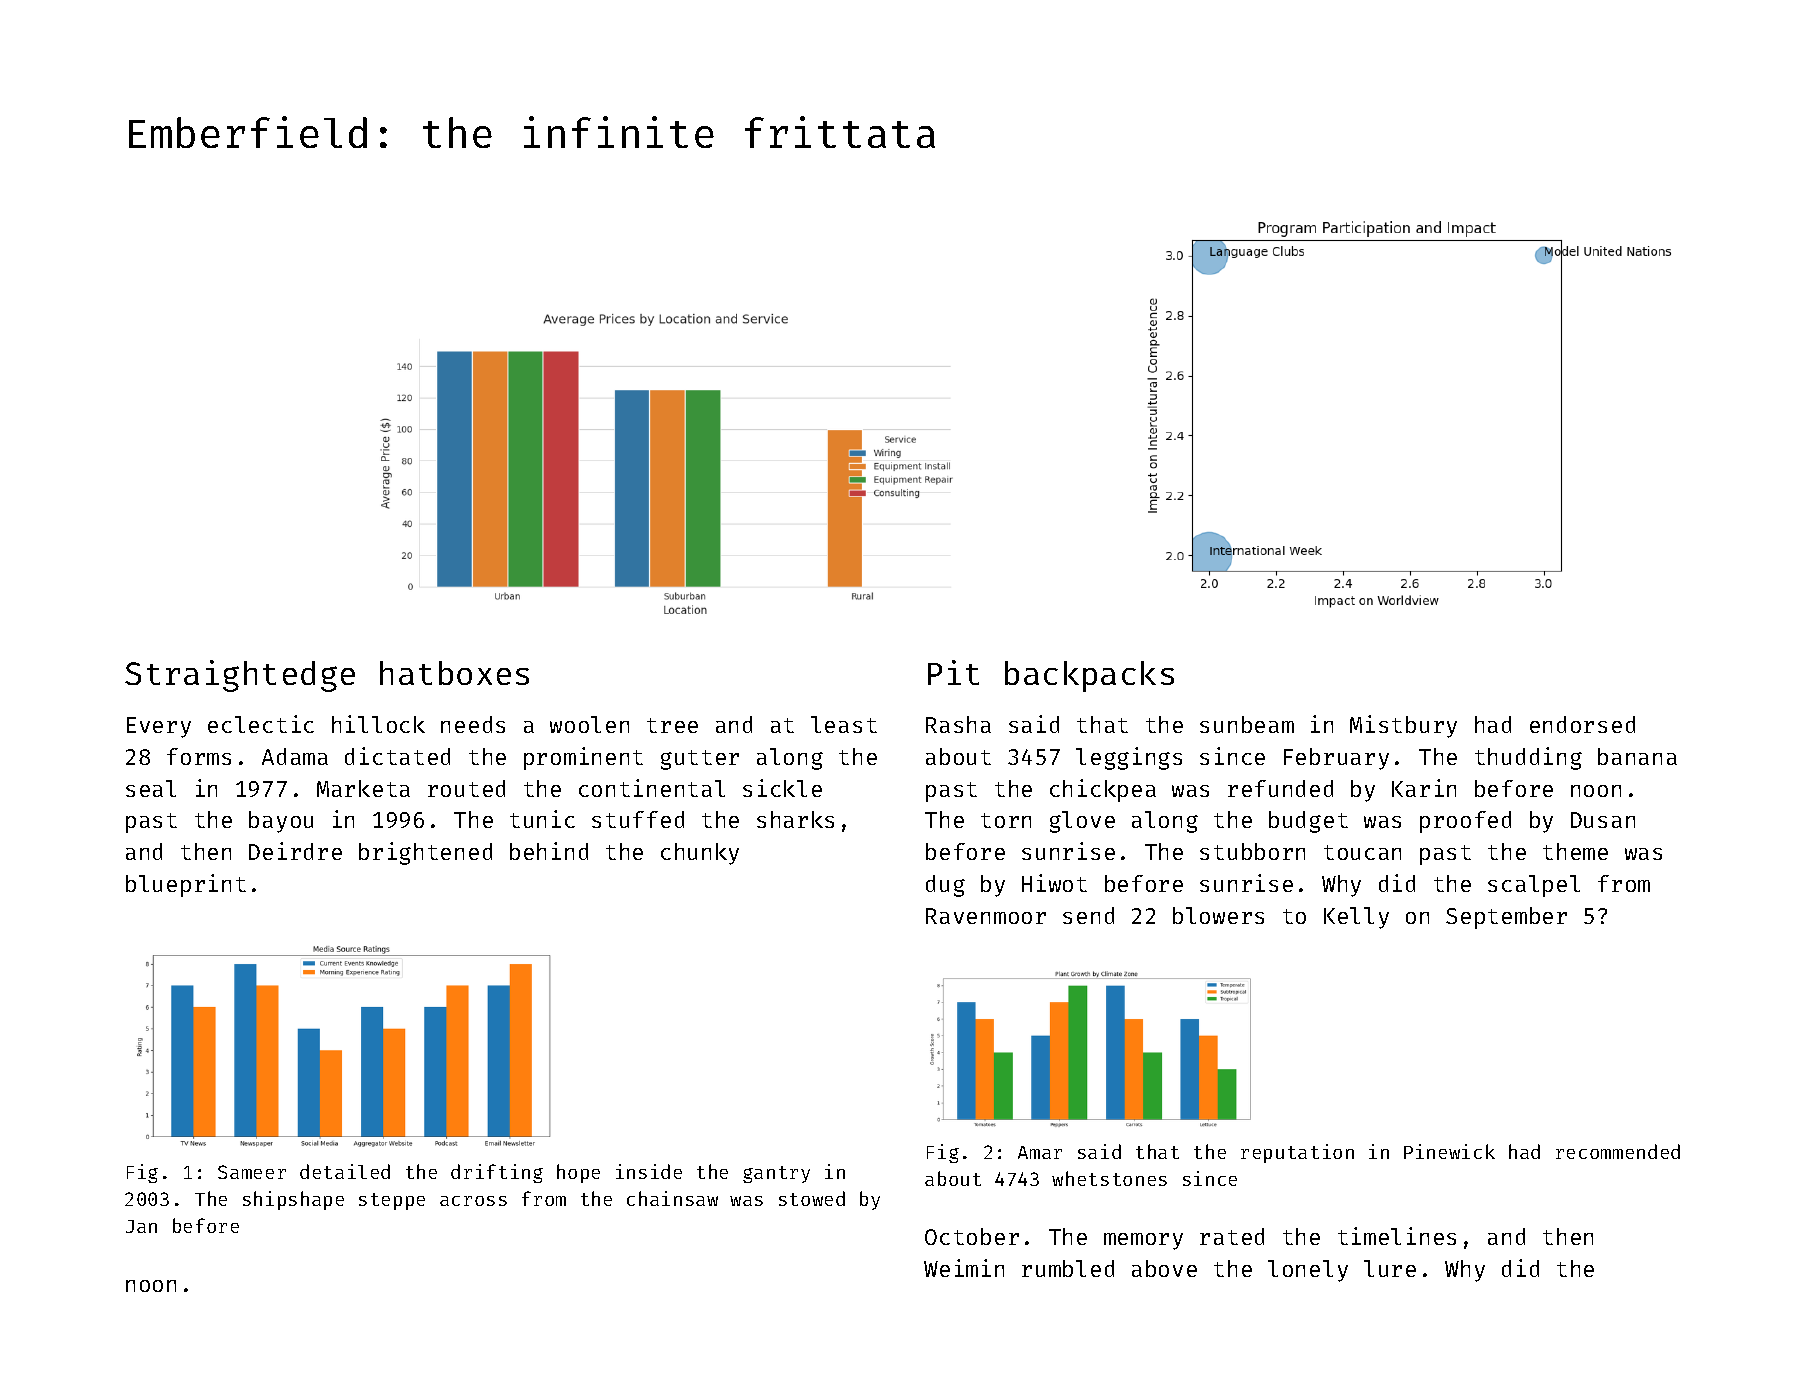 This page has width=1810, height=1399. What do you see at coordinates (1403, 726) in the page?
I see `Mistbury` at bounding box center [1403, 726].
